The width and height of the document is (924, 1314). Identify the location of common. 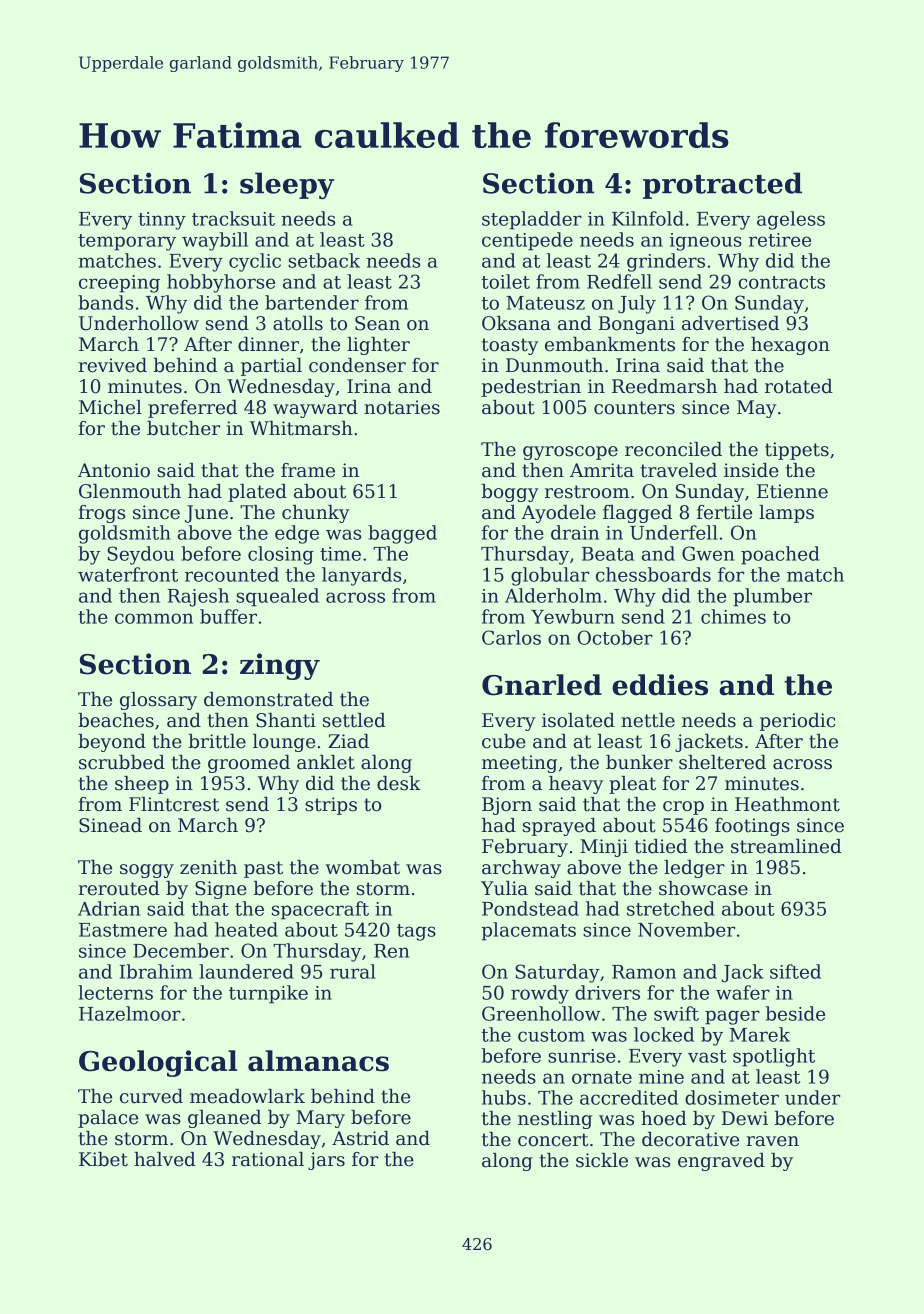
(154, 618).
